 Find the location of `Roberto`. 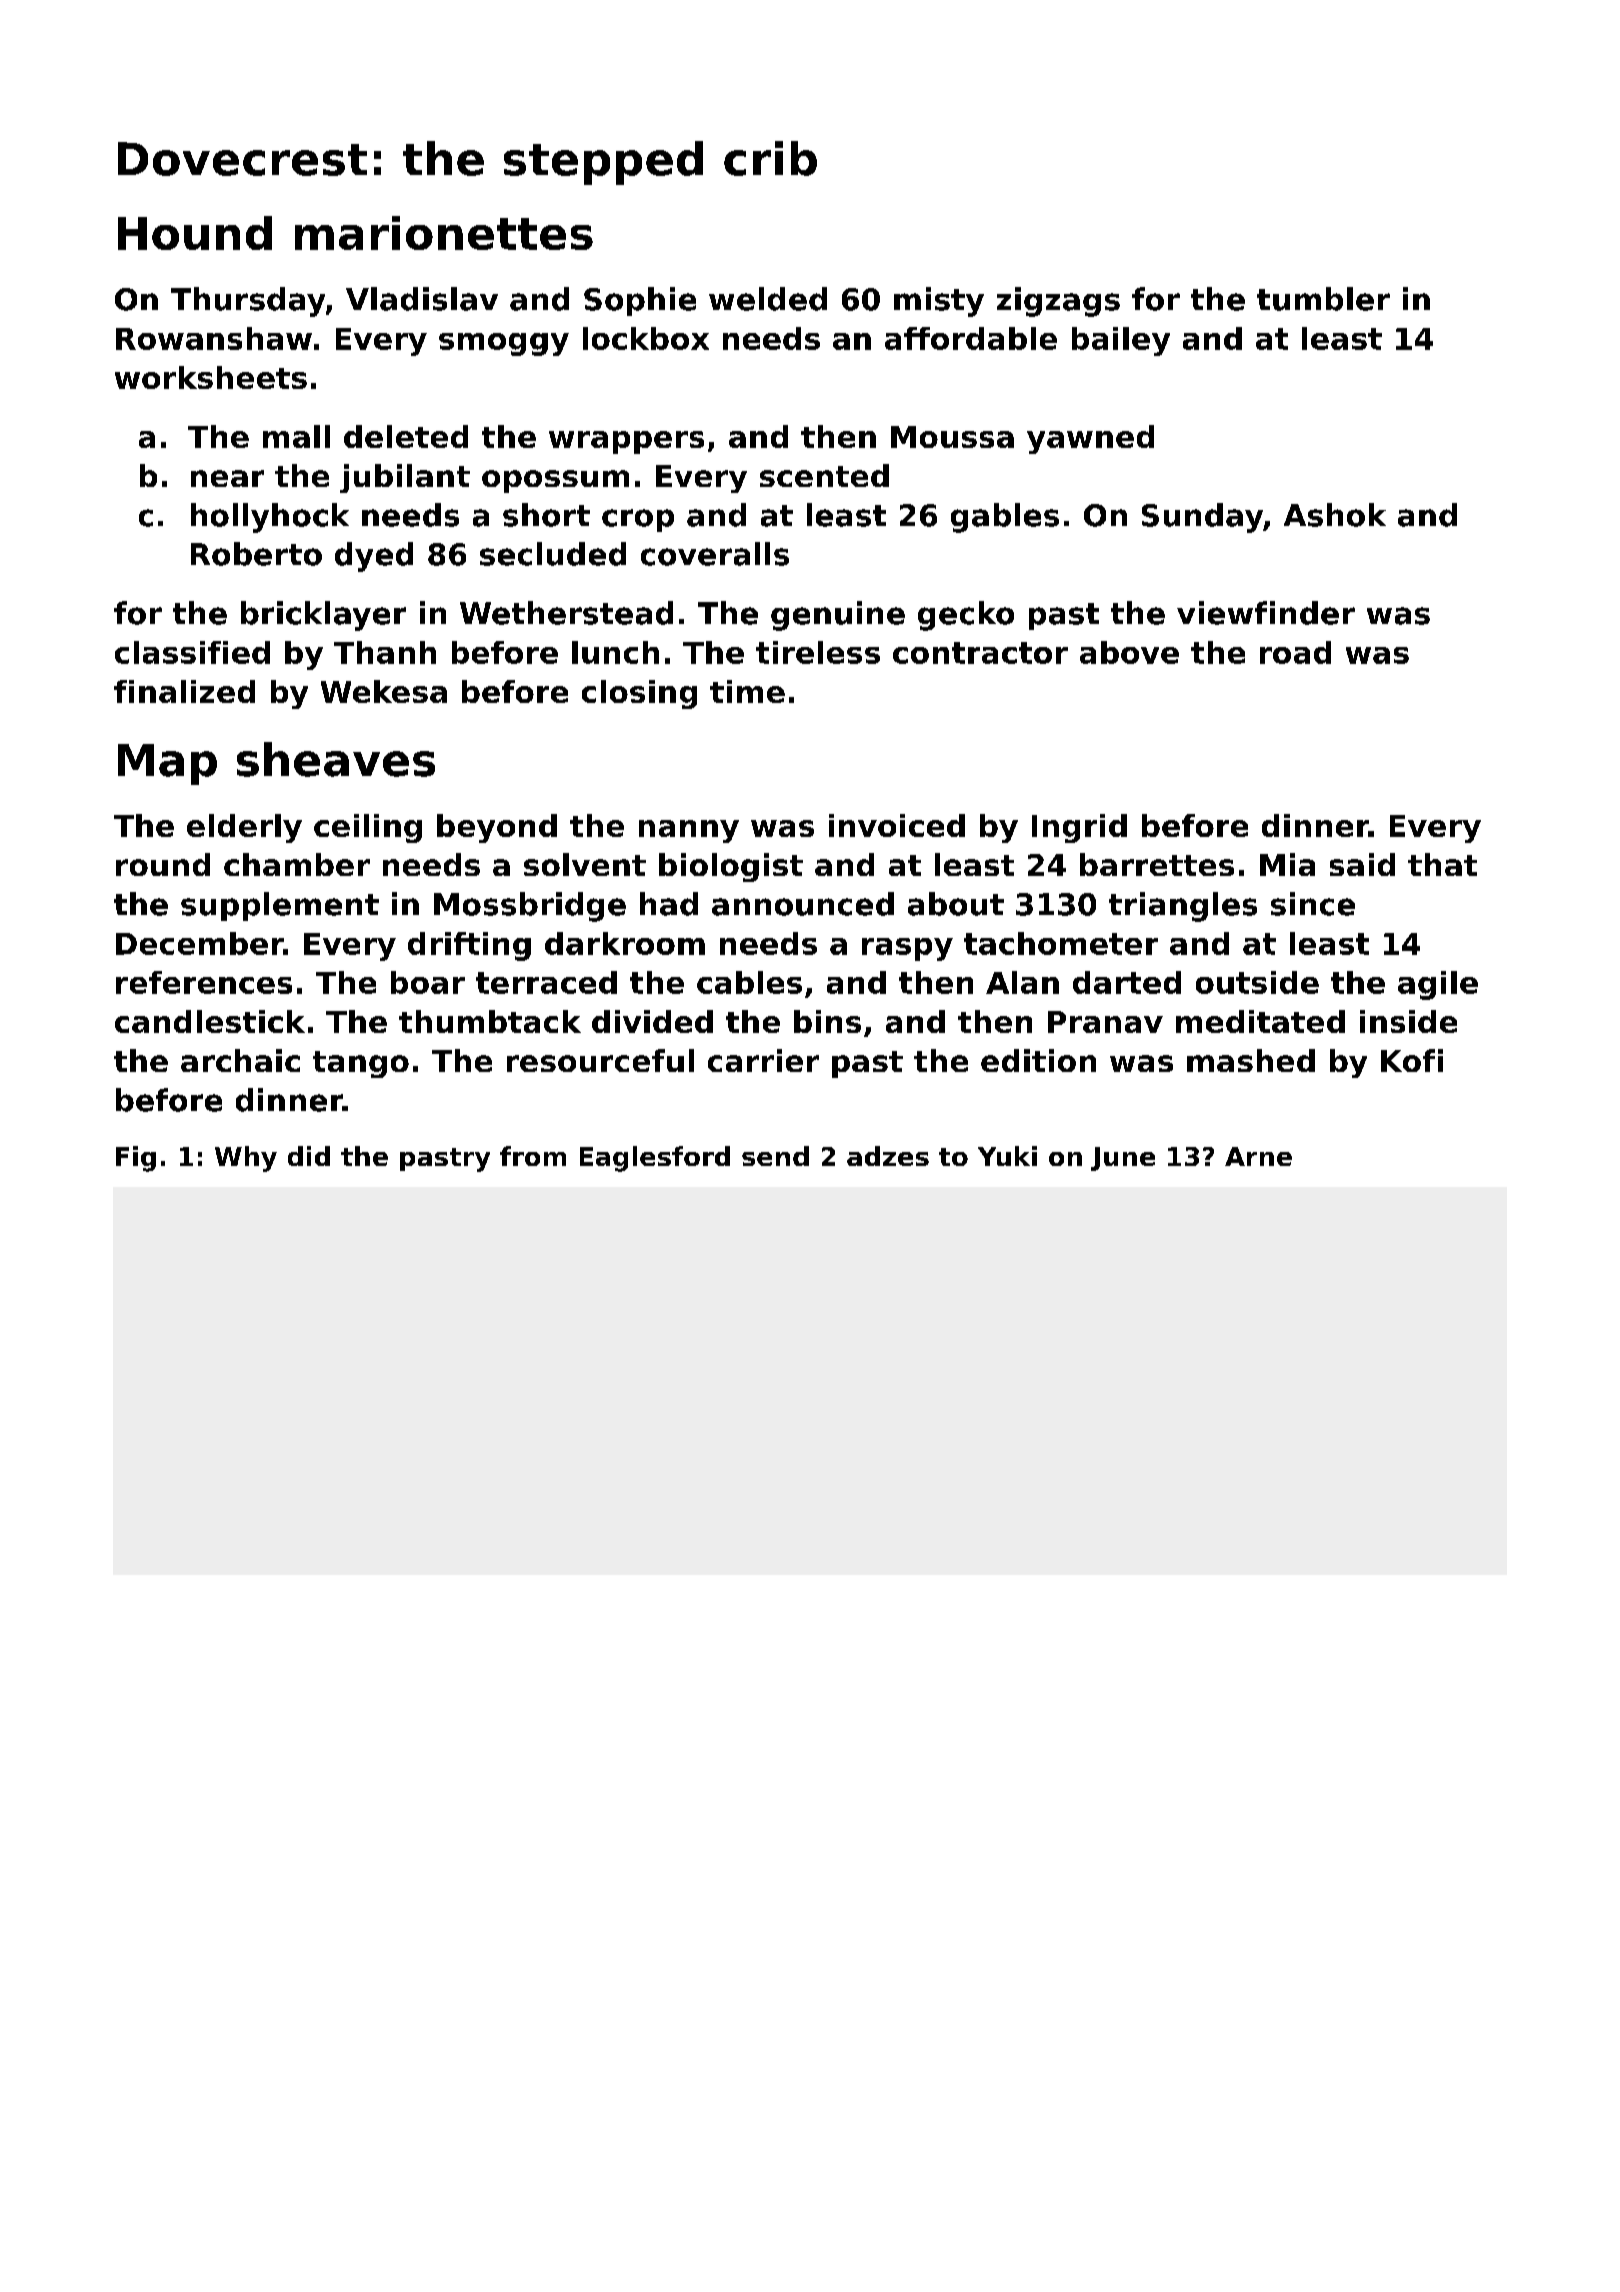

Roberto is located at coordinates (256, 554).
